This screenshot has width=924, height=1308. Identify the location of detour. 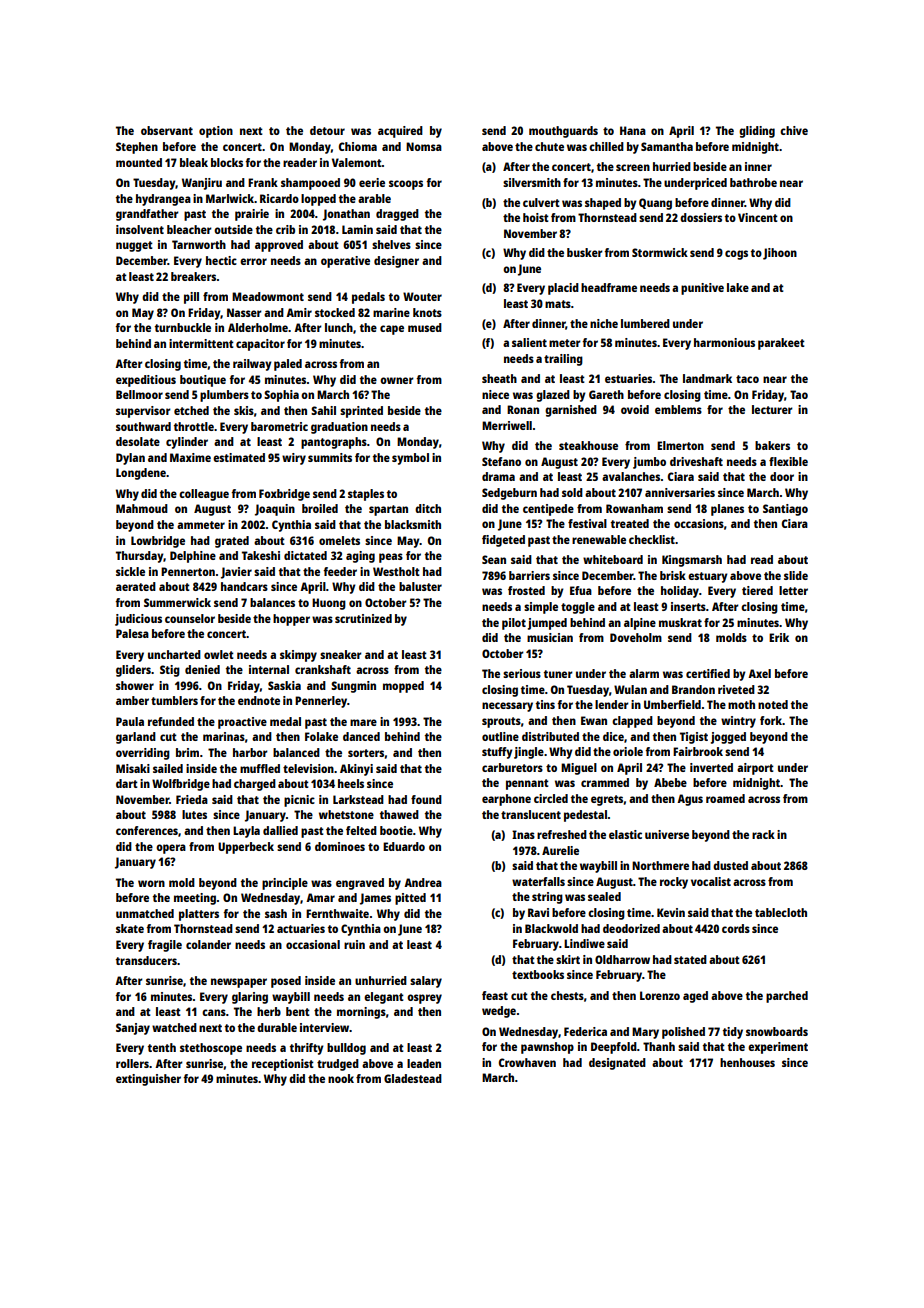
(327, 130).
